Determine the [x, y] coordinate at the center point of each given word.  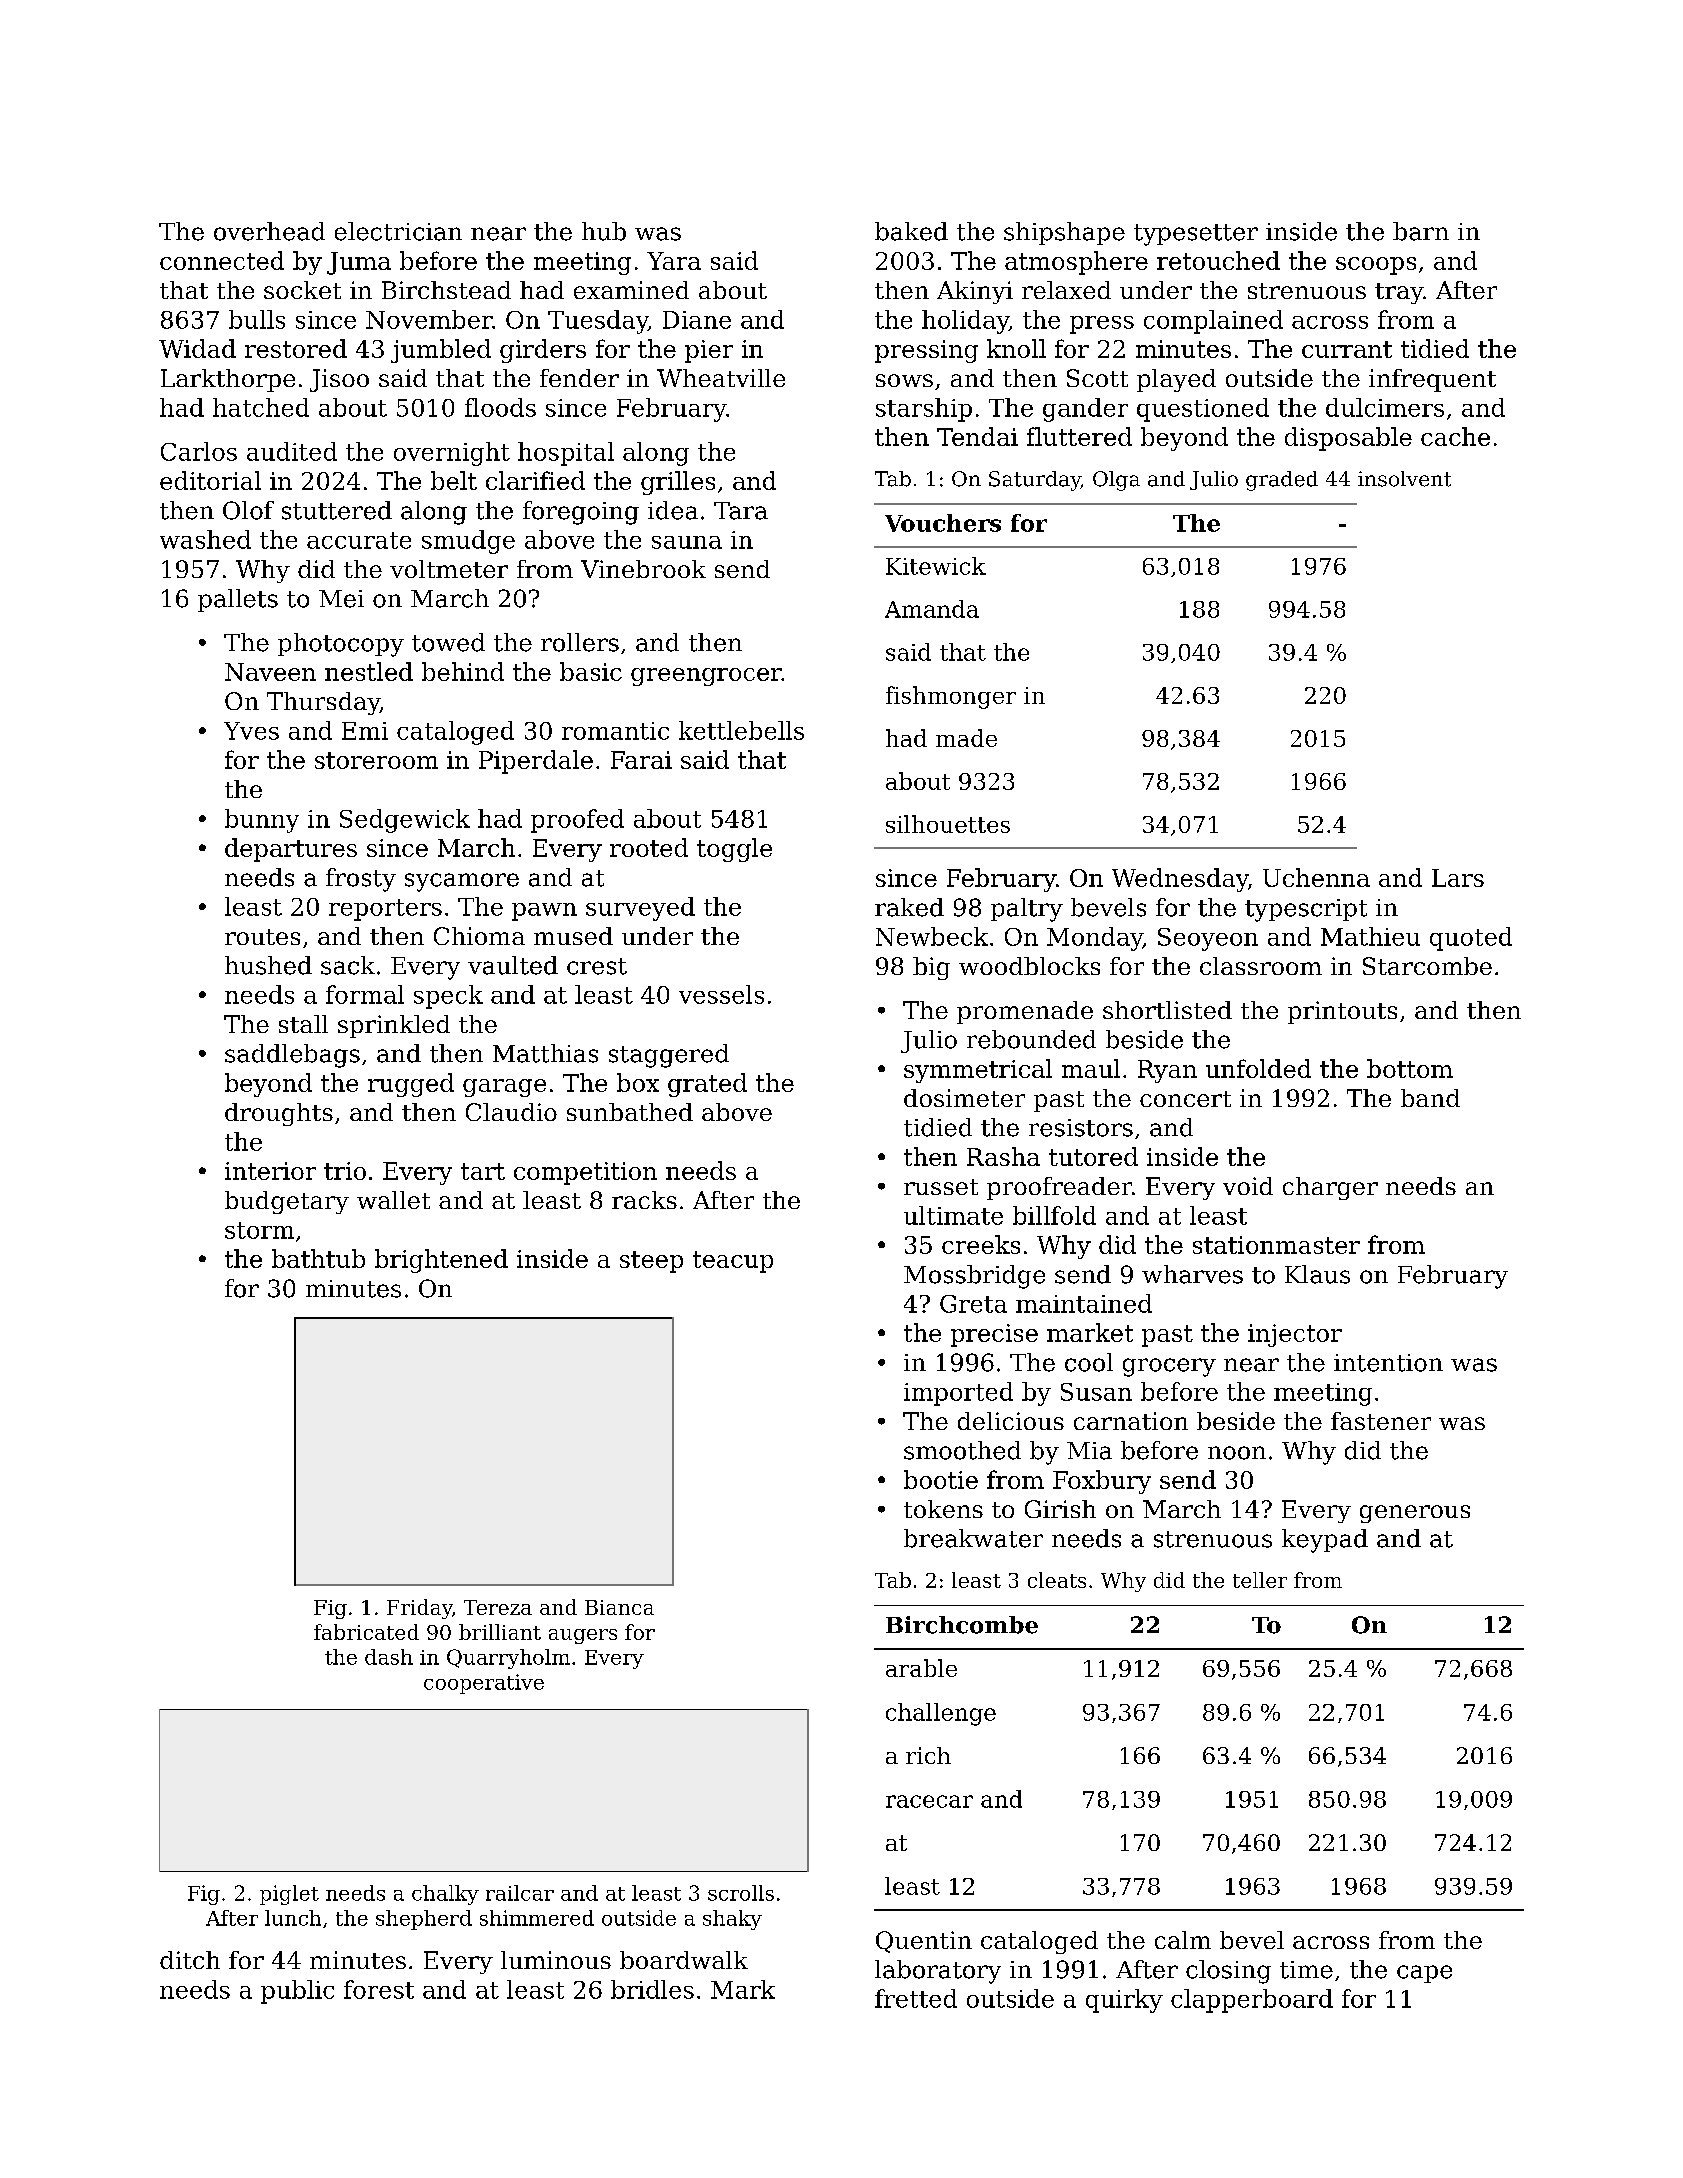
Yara [674, 261]
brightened [441, 1261]
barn [1421, 231]
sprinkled [394, 1026]
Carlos [199, 451]
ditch [190, 1960]
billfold [1054, 1215]
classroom [1261, 966]
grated [707, 1085]
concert [1185, 1099]
